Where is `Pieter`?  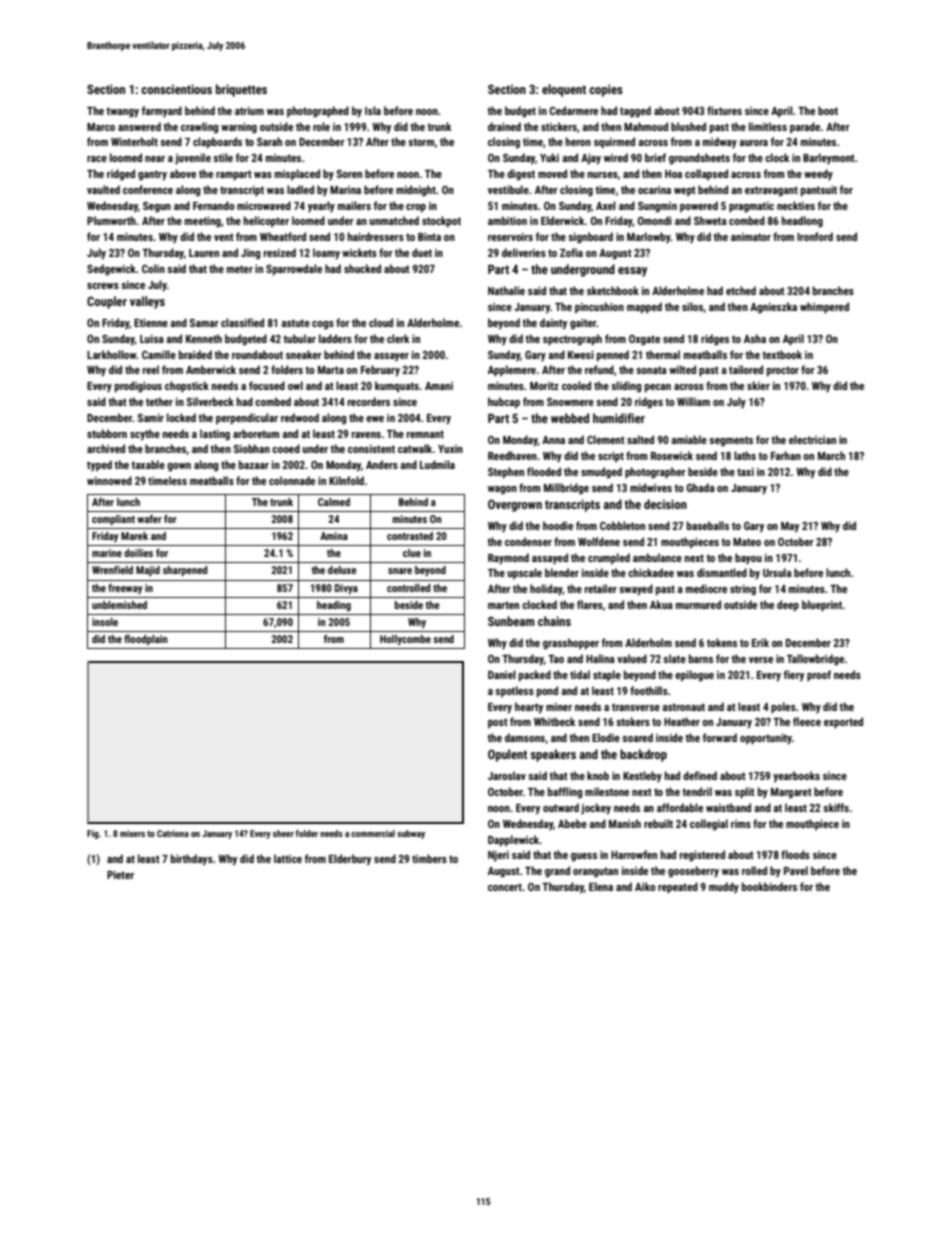
Pieter is located at coordinates (120, 875).
